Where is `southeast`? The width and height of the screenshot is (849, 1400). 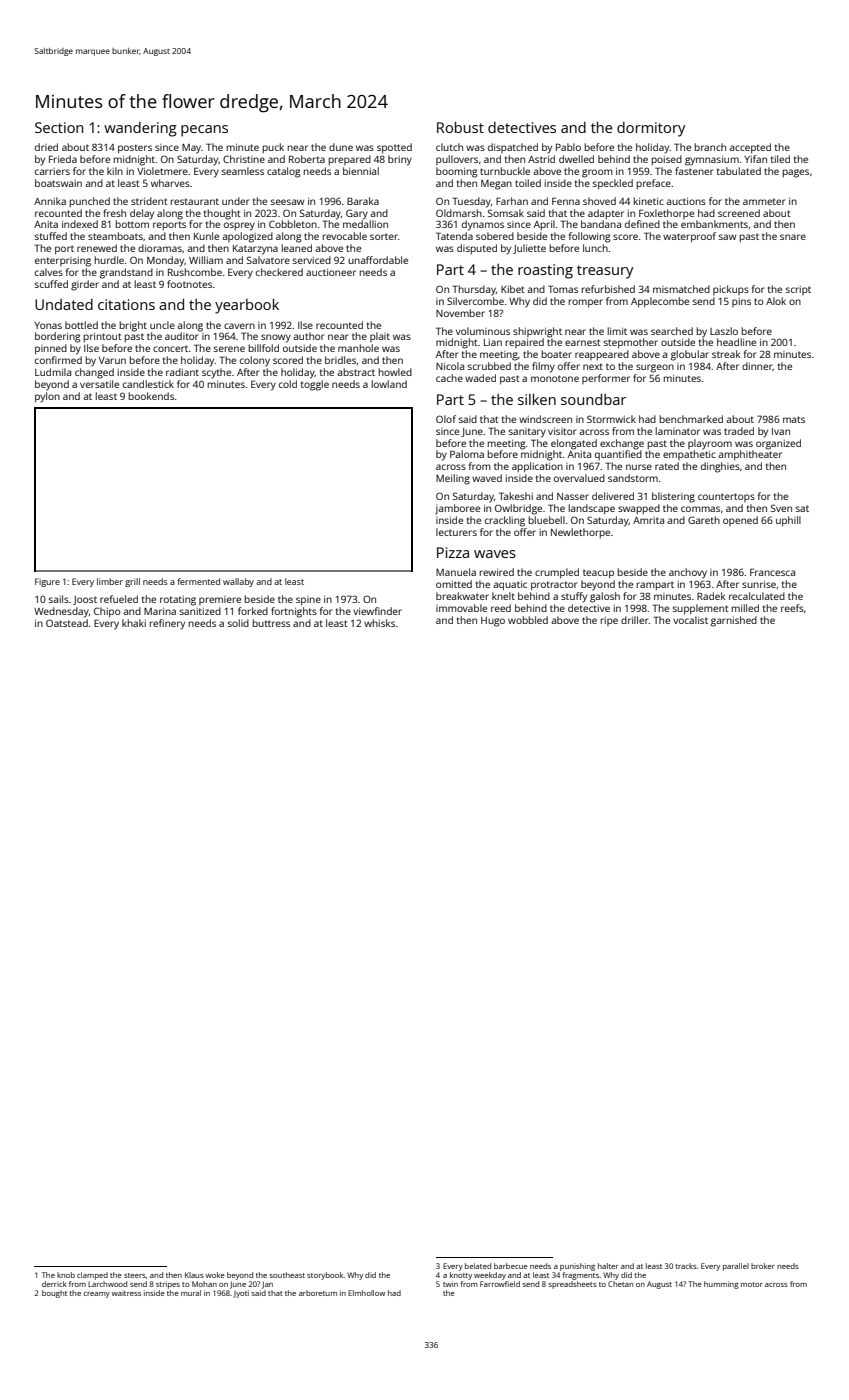 southeast is located at coordinates (287, 1275).
